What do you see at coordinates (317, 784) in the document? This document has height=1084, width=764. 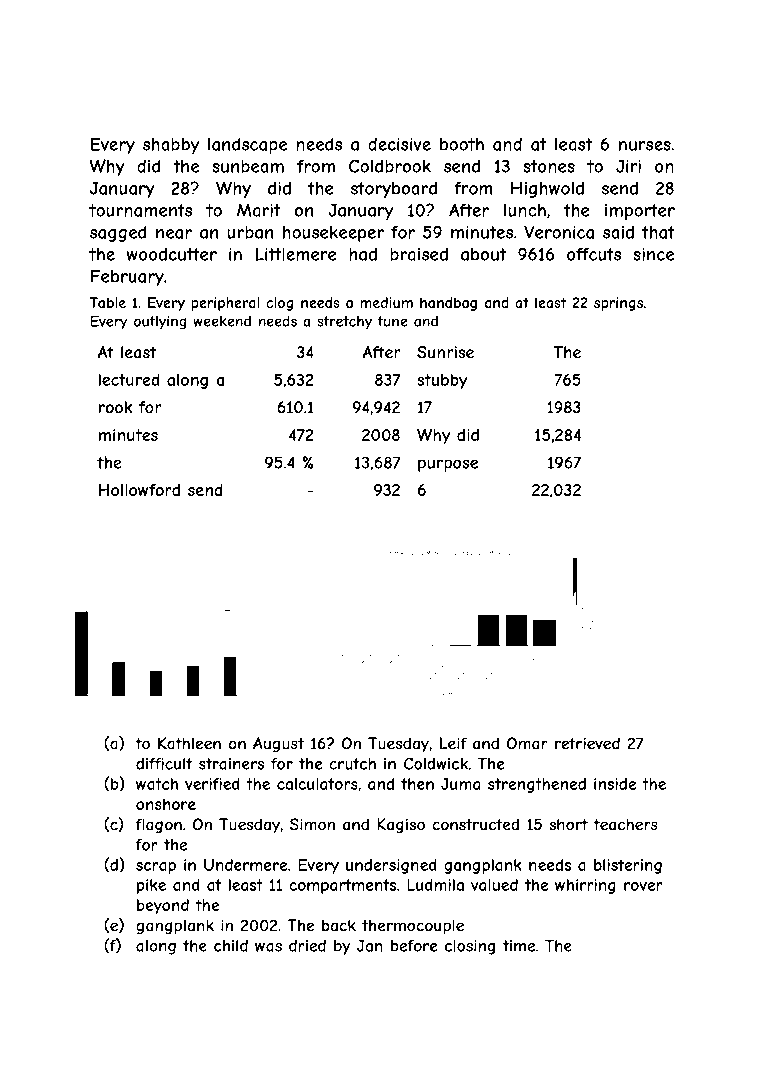 I see `calculators` at bounding box center [317, 784].
